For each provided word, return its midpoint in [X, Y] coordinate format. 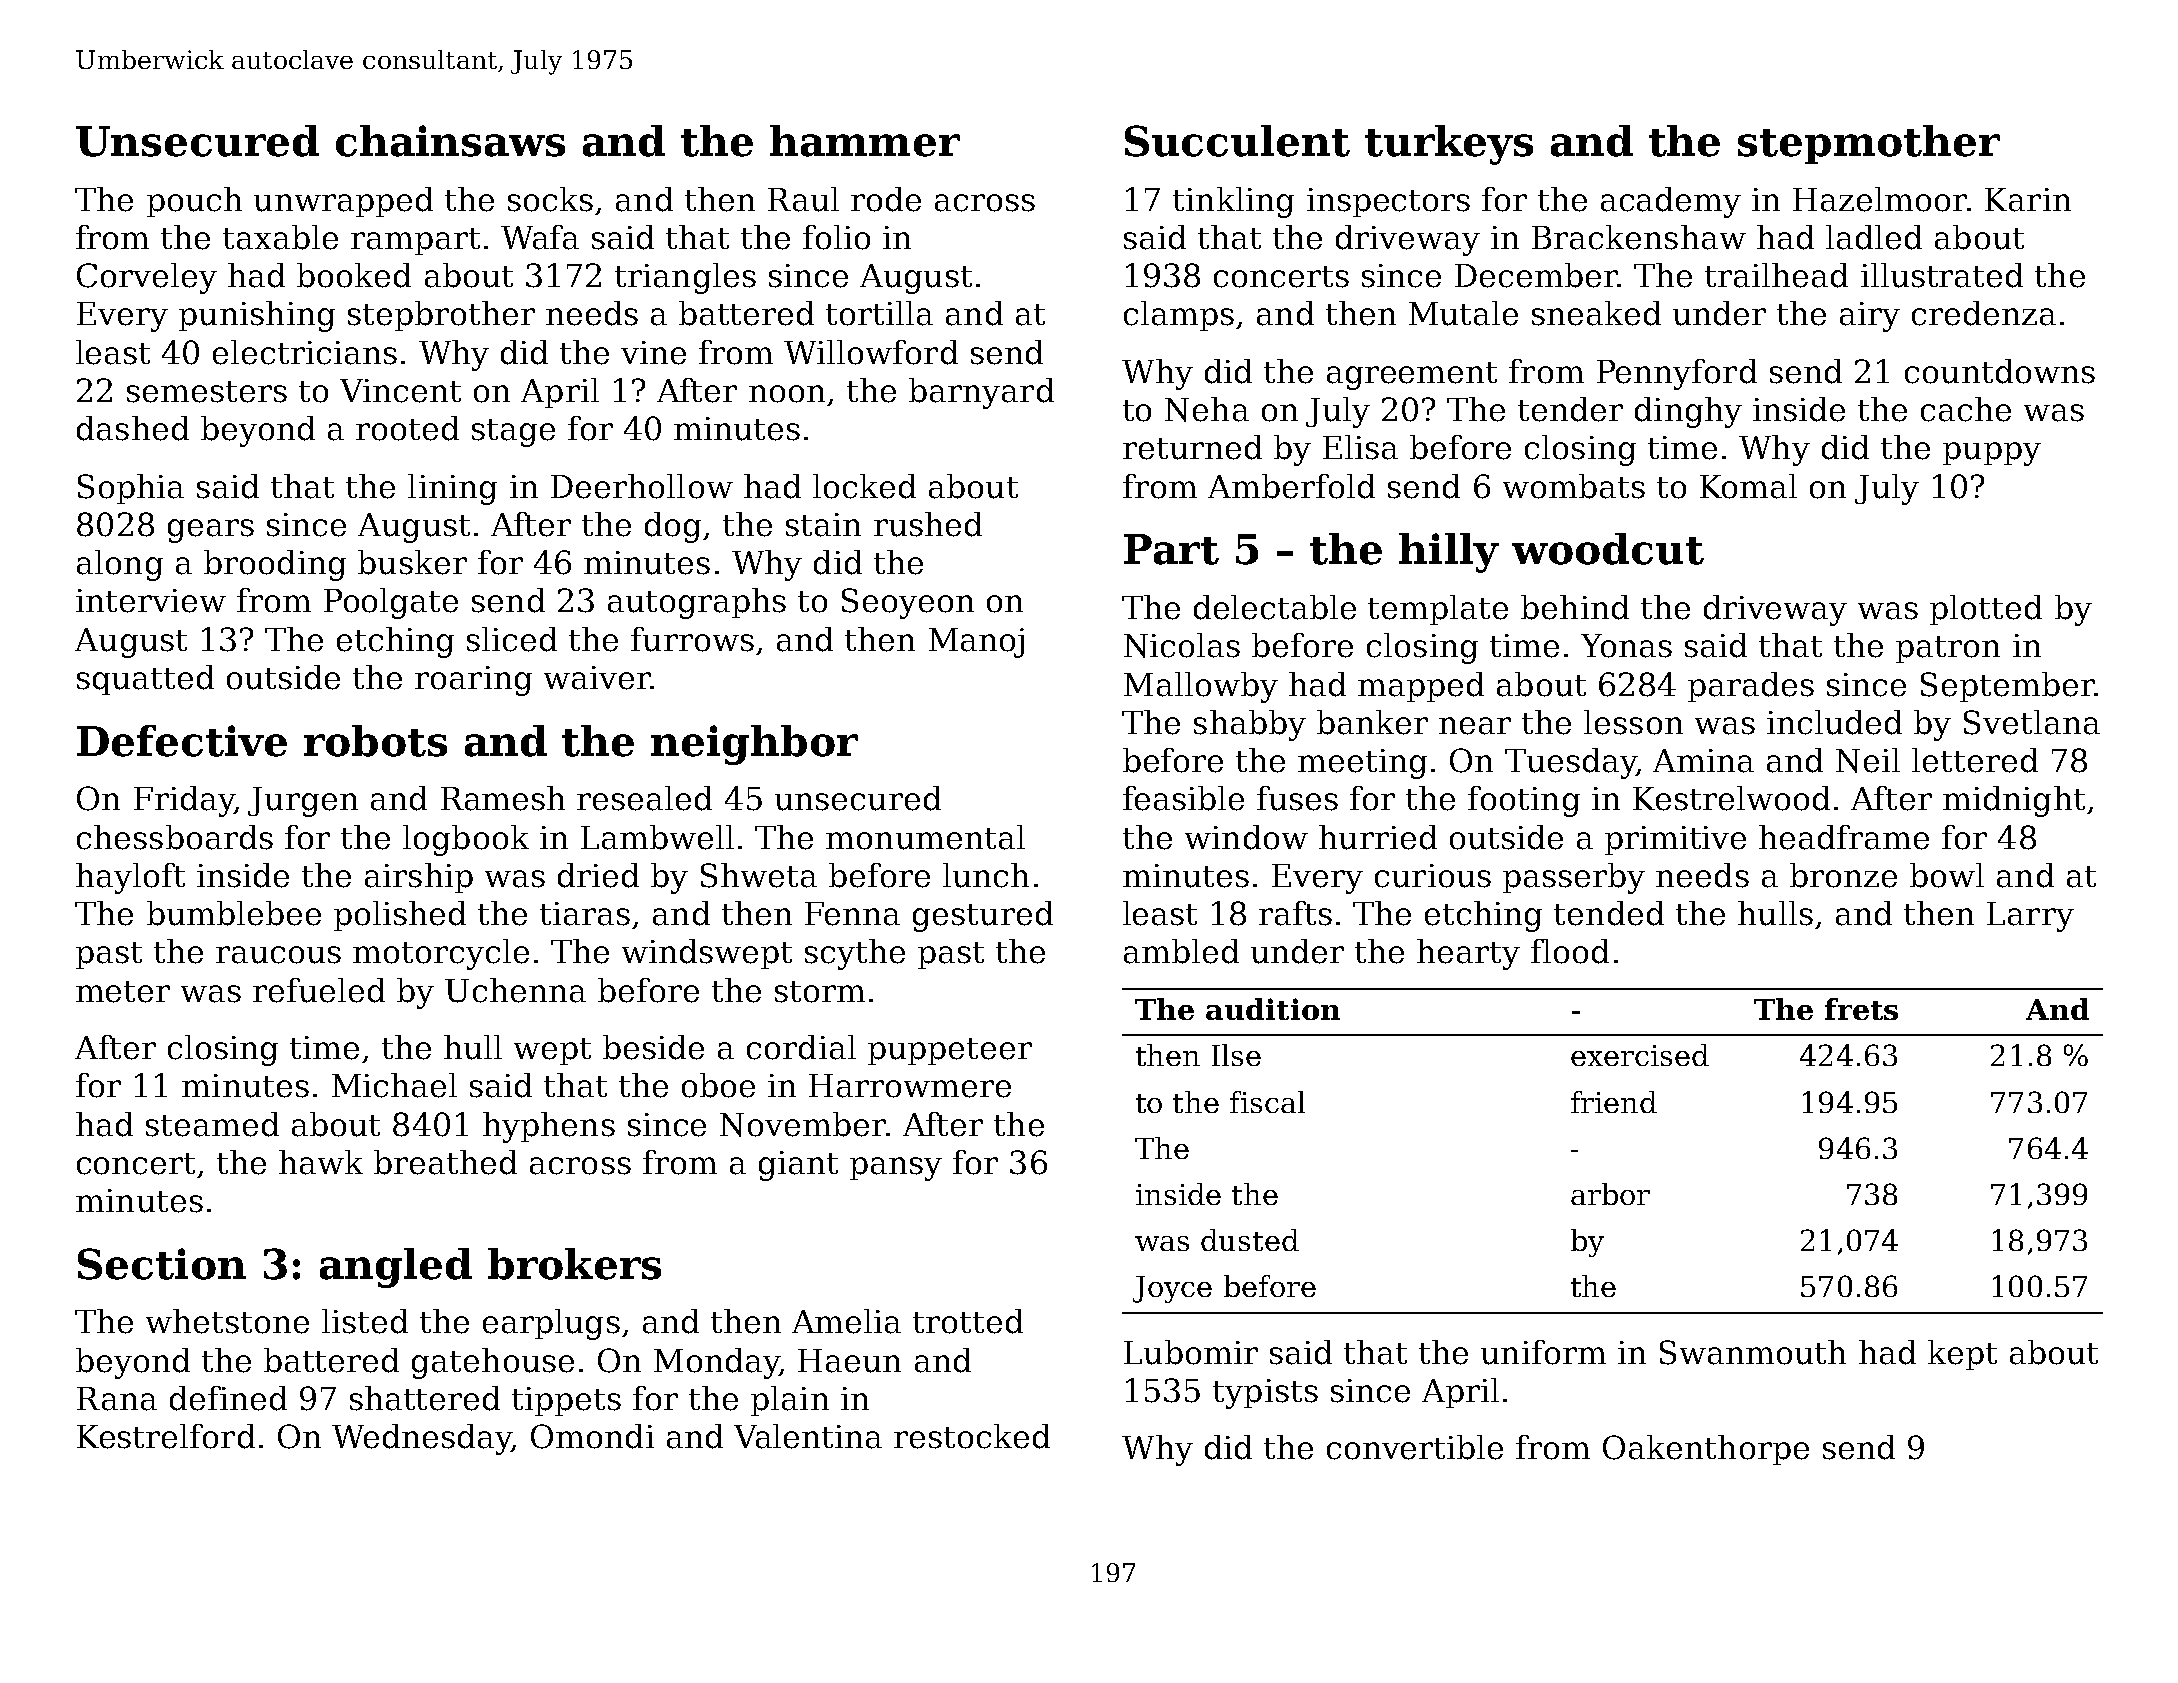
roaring [473, 681]
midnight [2014, 801]
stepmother [1869, 144]
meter [123, 992]
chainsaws [450, 141]
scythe [855, 954]
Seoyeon [908, 603]
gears [211, 531]
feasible [1183, 798]
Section [162, 1264]
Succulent [1237, 141]
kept [1962, 1355]
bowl [1947, 875]
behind [1575, 607]
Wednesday [422, 1439]
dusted [1250, 1240]
